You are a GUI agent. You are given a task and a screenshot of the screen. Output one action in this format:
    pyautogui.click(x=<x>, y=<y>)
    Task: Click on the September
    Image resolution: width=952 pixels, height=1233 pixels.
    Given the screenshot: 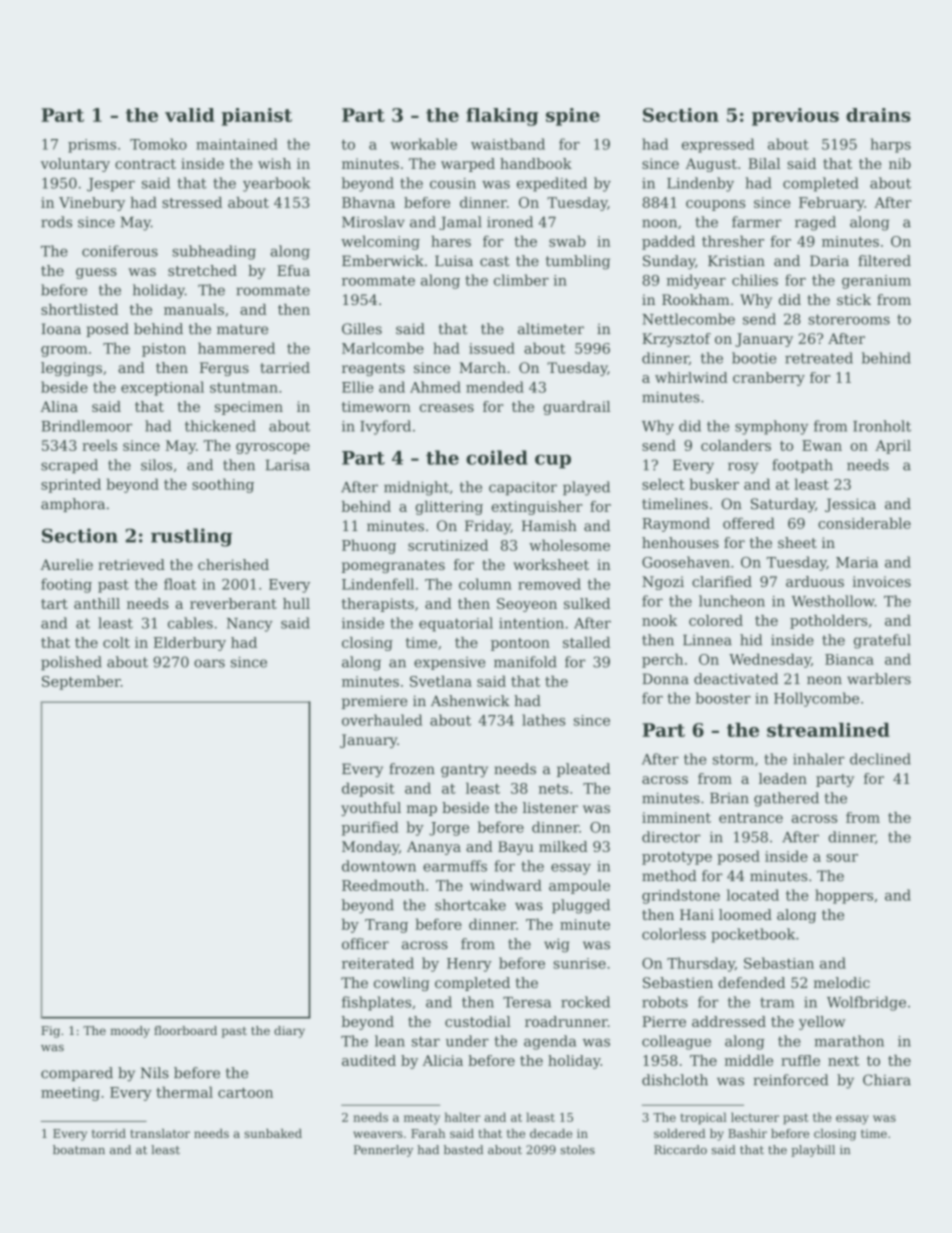 What is the action you would take?
    pyautogui.click(x=81, y=682)
